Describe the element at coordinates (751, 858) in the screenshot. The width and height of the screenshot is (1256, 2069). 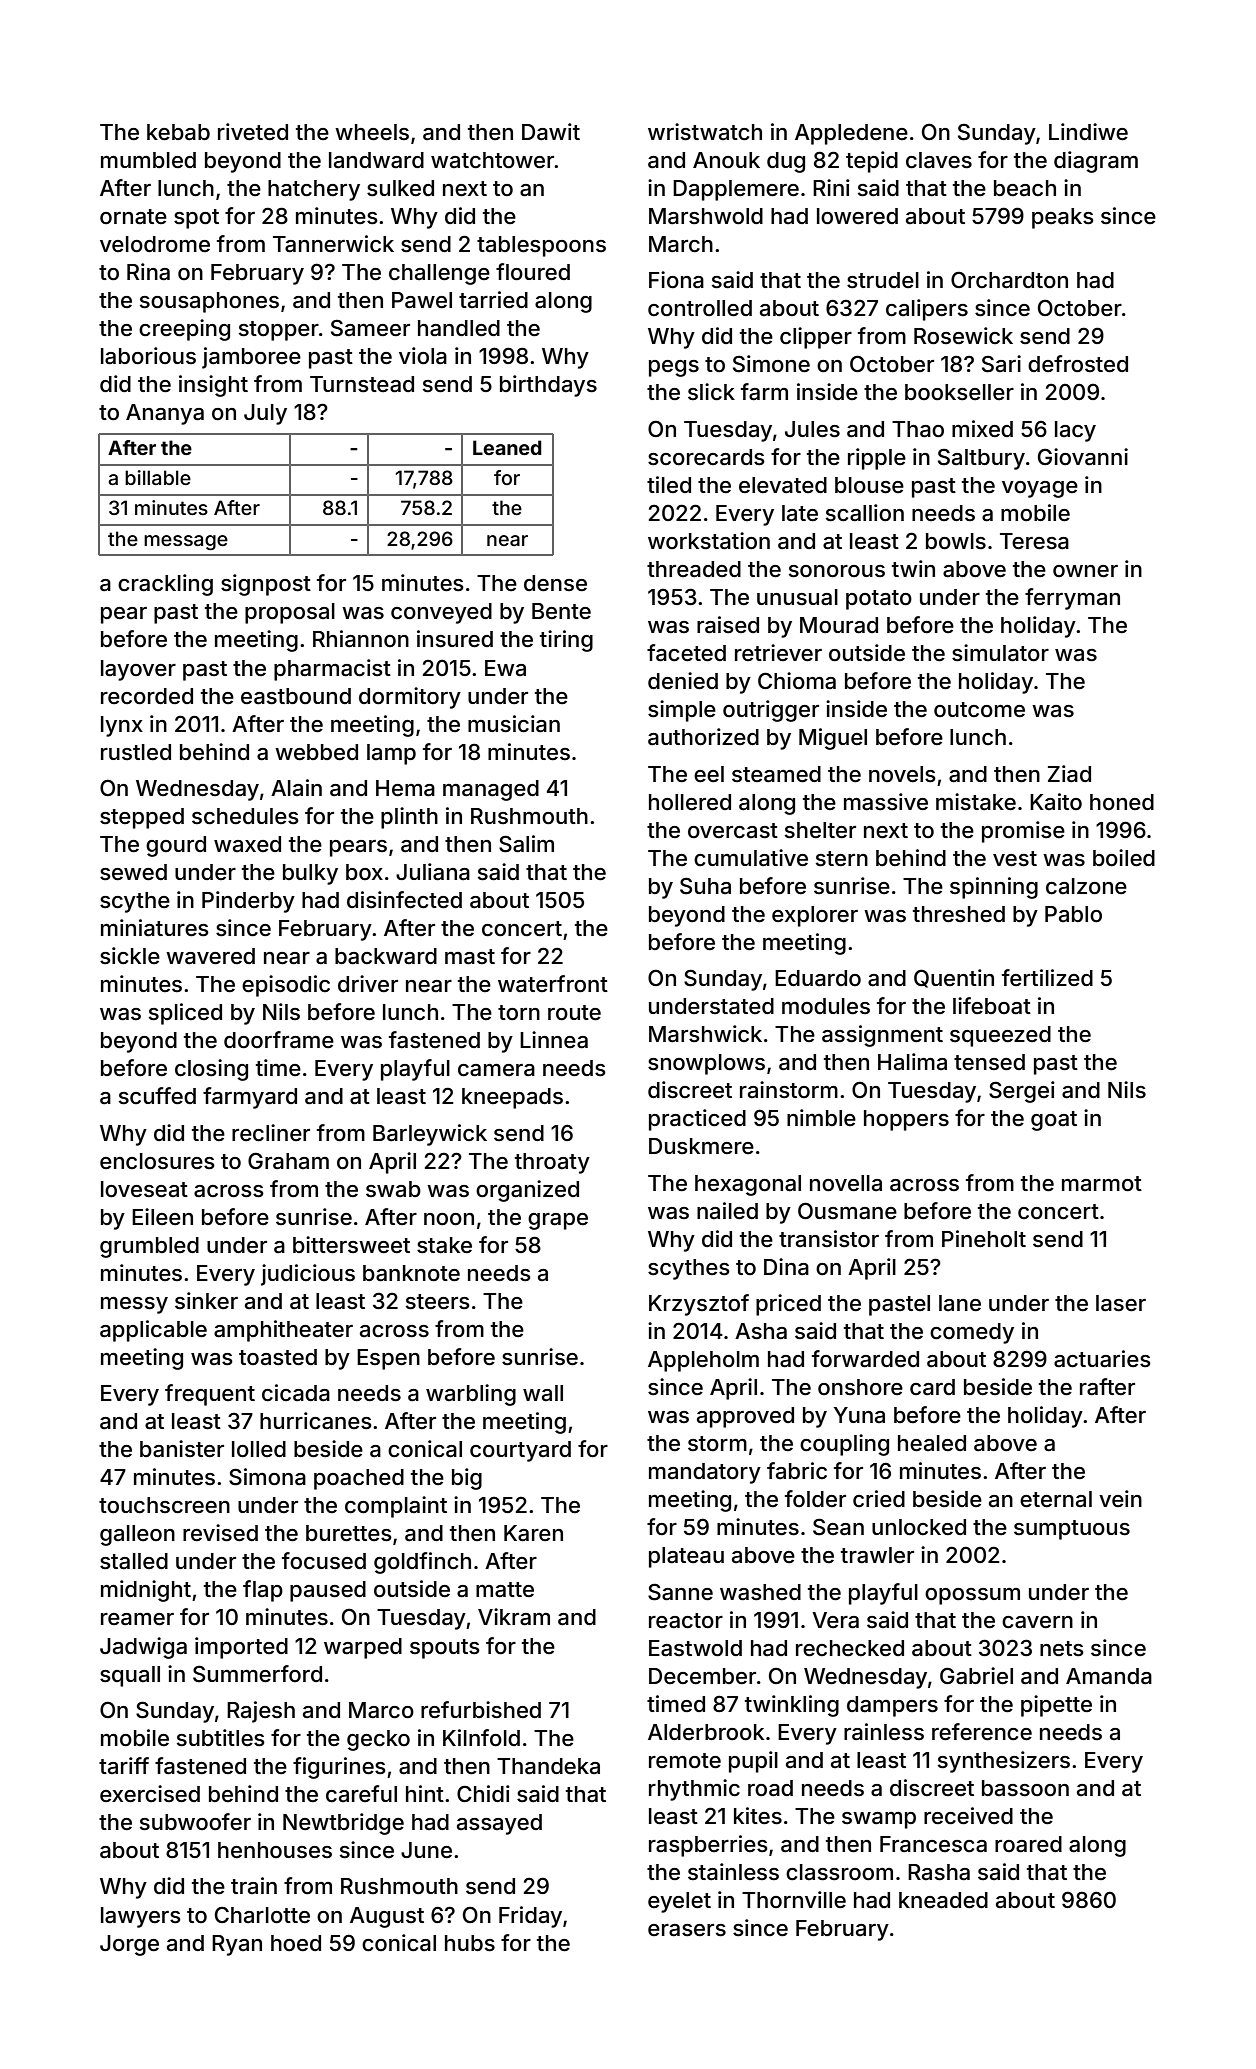
I see `cumulative` at that location.
